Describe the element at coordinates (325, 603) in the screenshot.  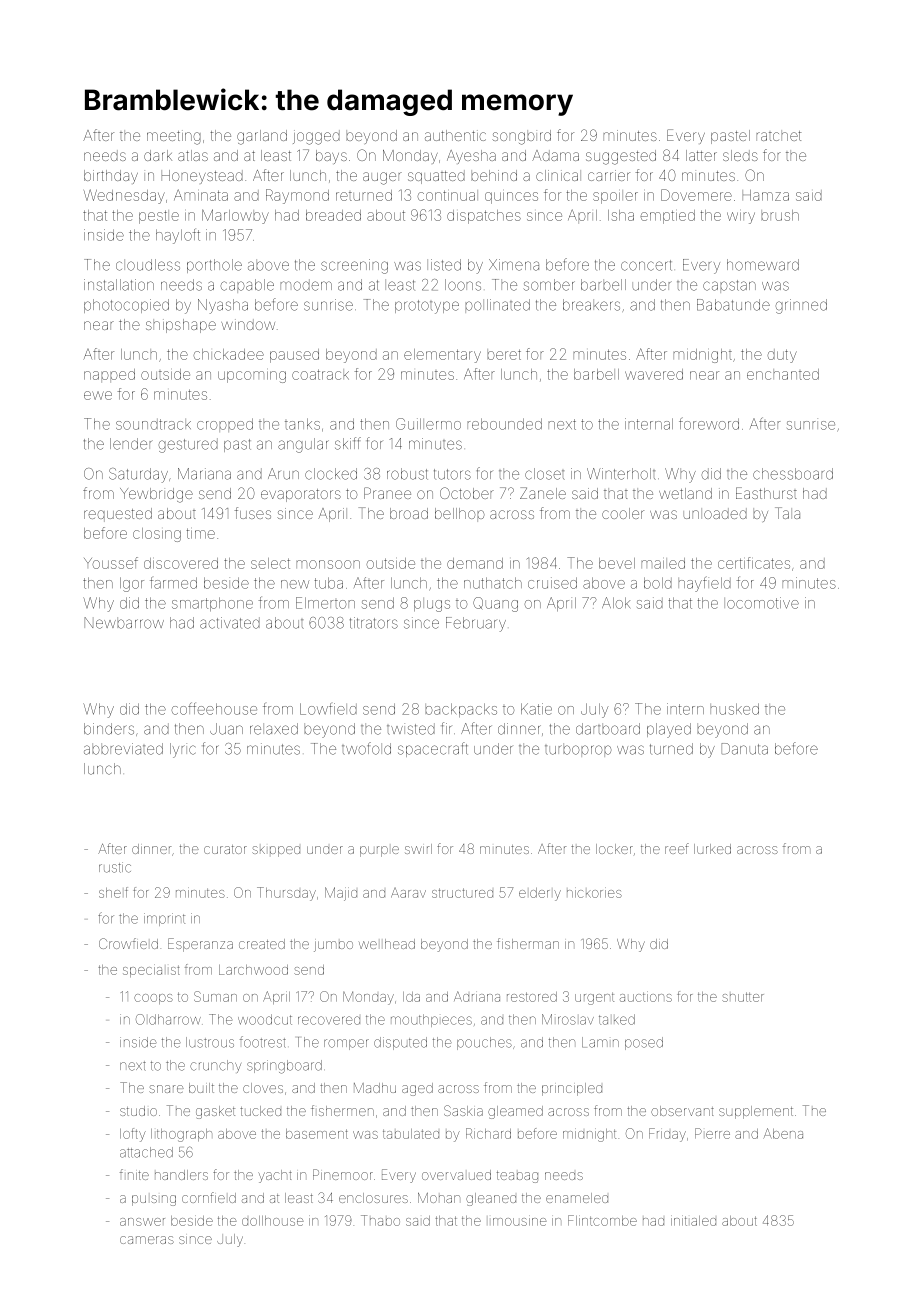
I see `Elmerton` at that location.
